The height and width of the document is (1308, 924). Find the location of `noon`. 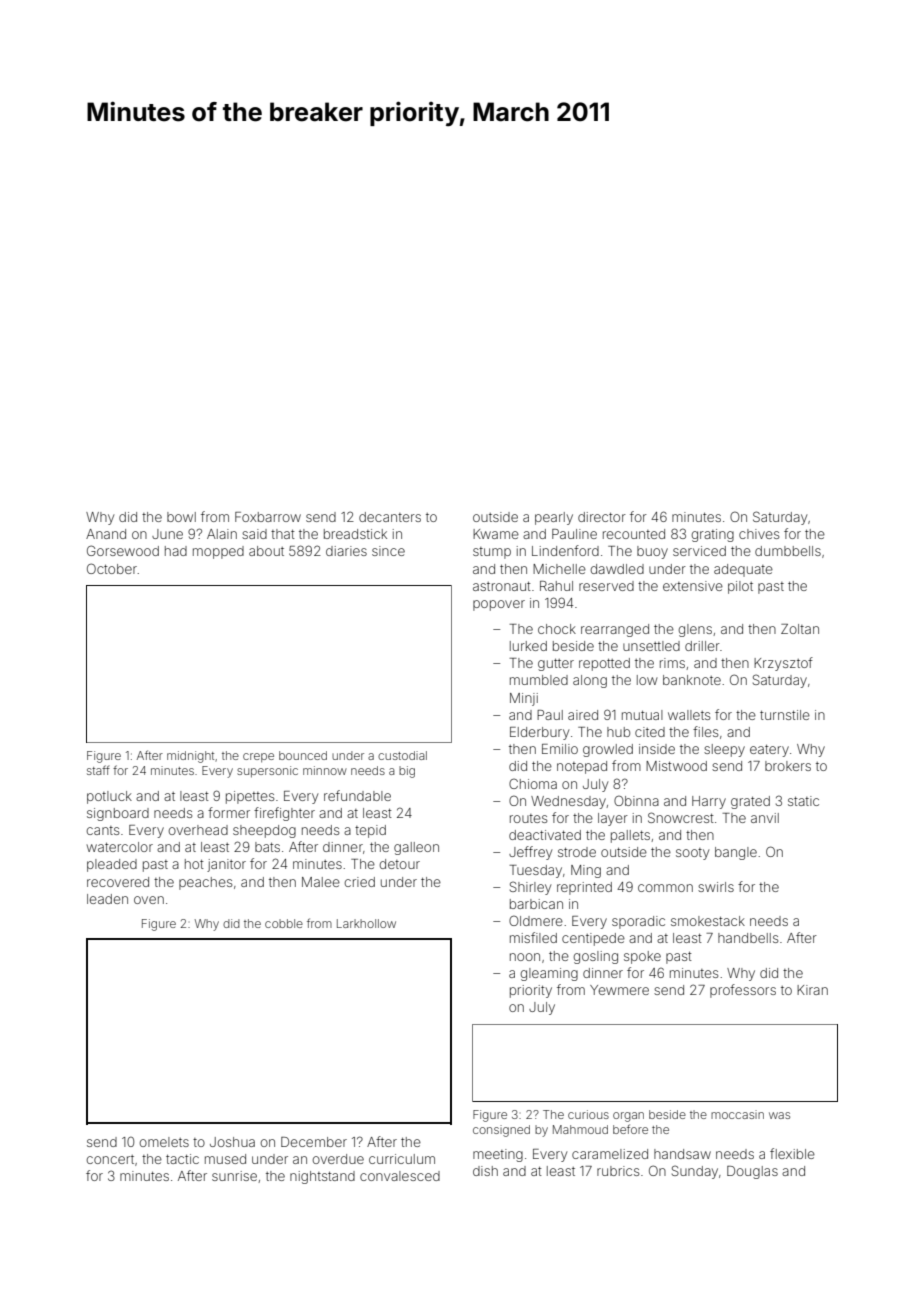

noon is located at coordinates (525, 957).
